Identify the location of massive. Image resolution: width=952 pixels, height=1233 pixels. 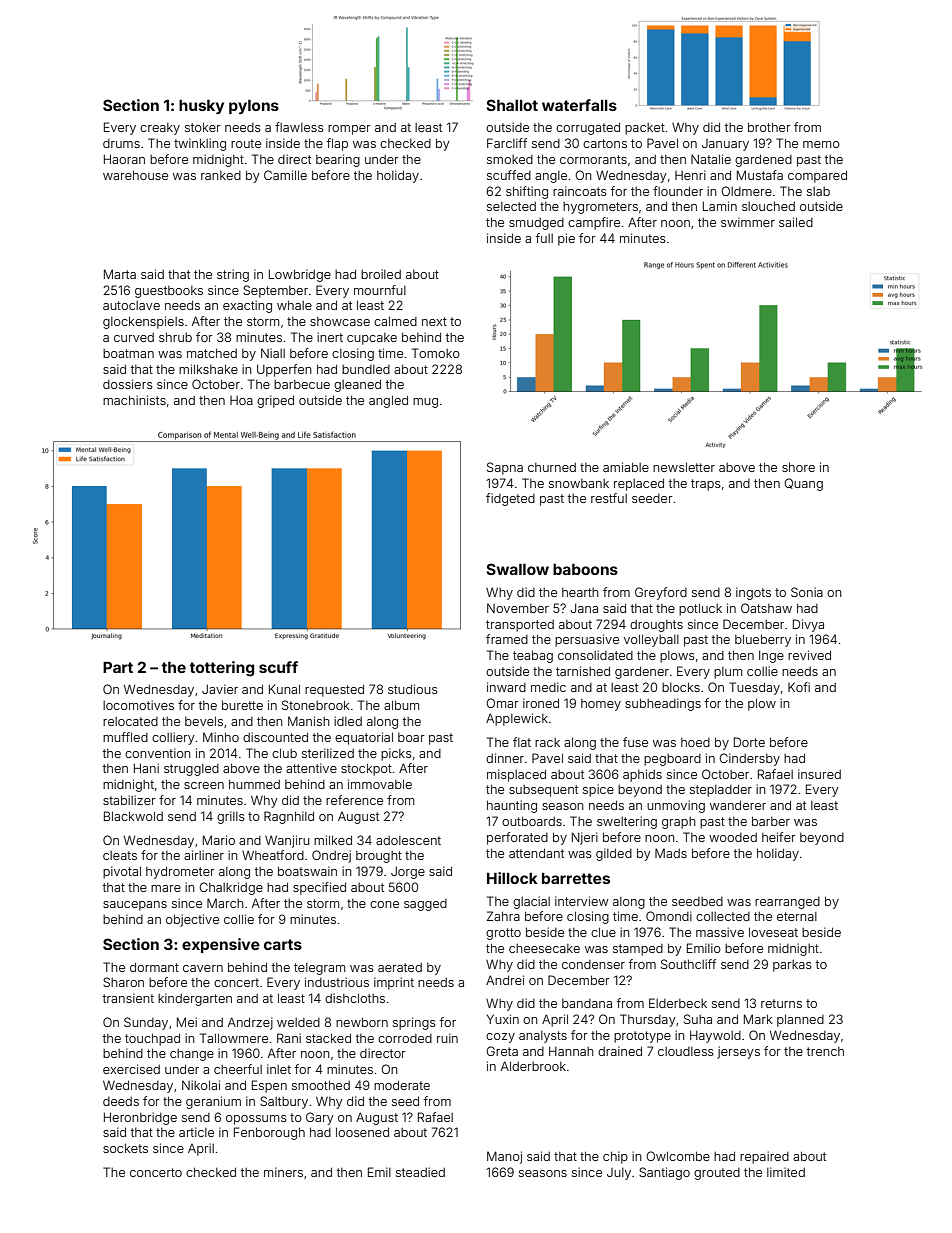
(720, 932).
